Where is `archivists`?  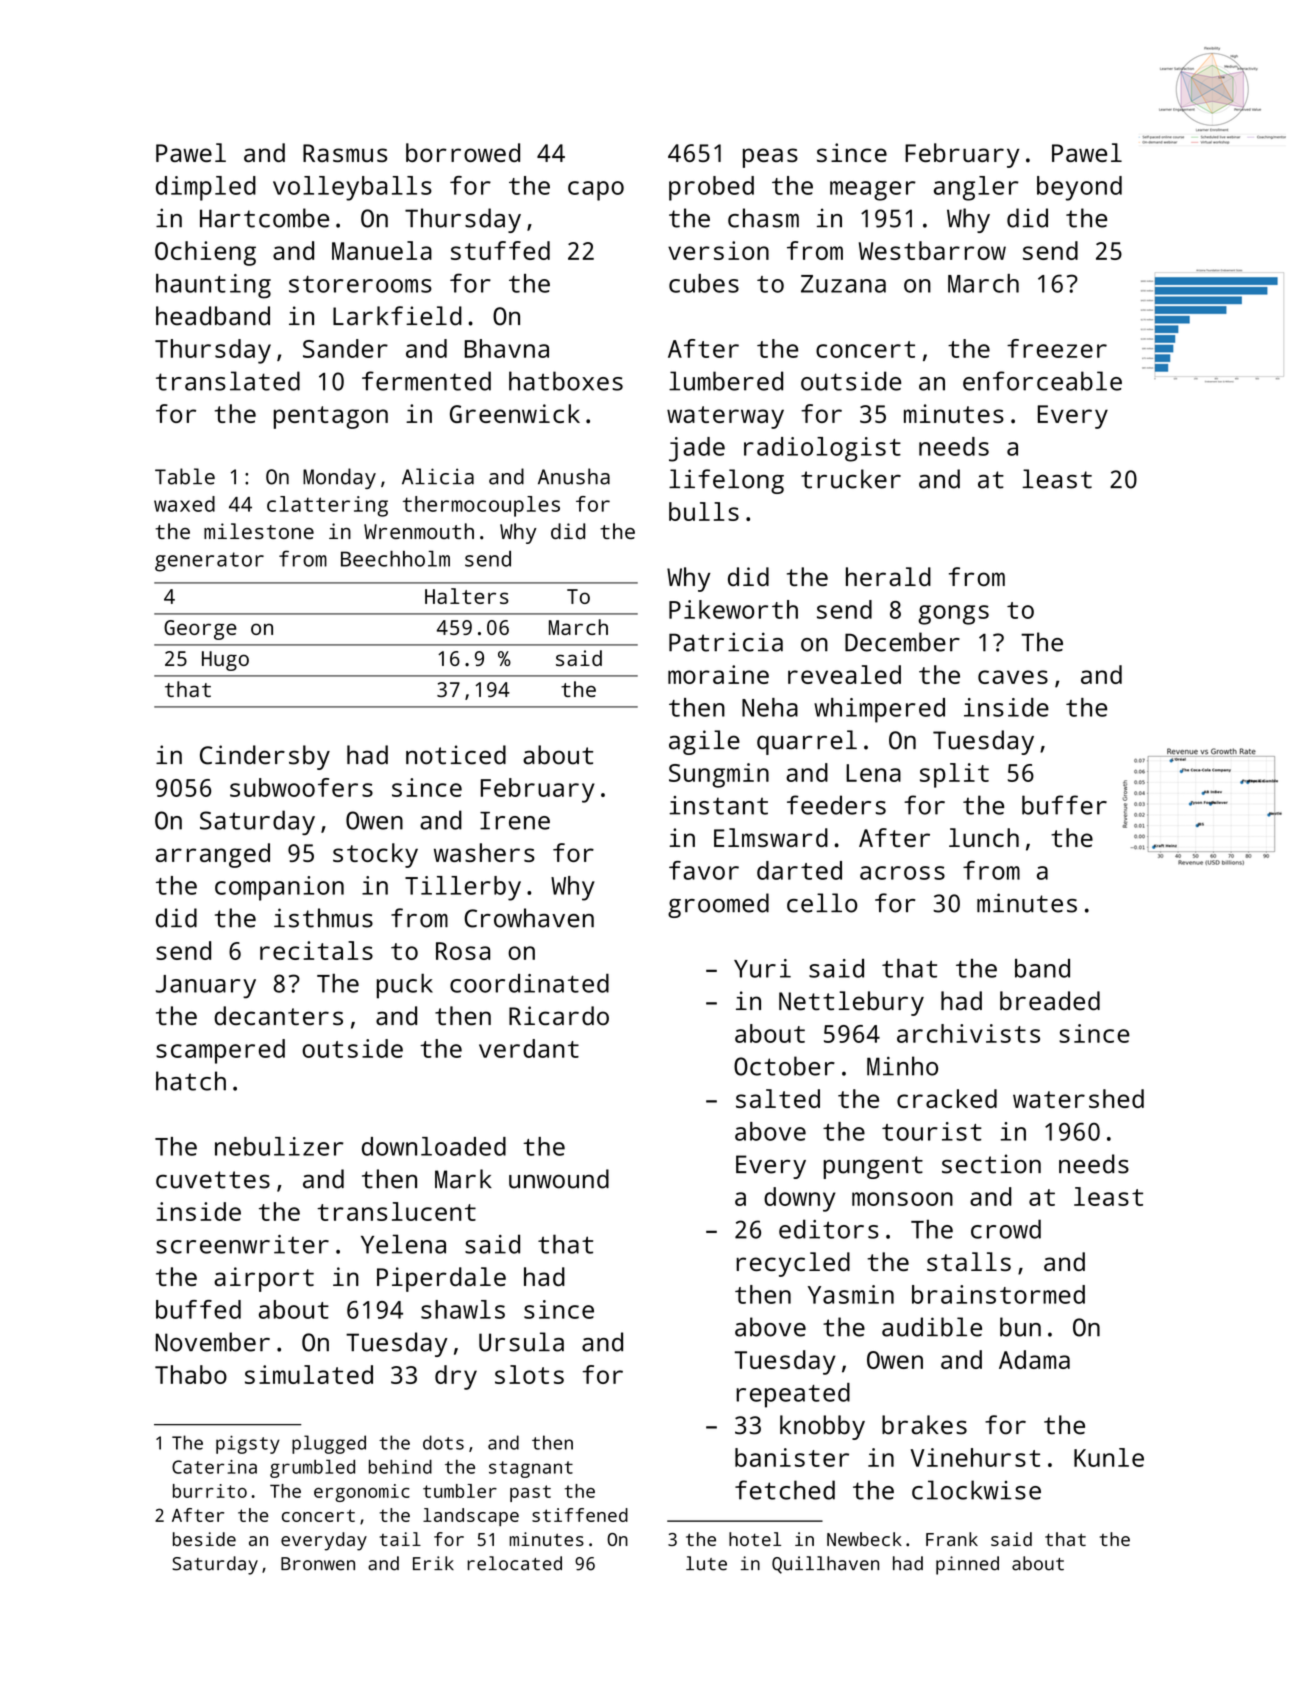 archivists is located at coordinates (968, 1033).
